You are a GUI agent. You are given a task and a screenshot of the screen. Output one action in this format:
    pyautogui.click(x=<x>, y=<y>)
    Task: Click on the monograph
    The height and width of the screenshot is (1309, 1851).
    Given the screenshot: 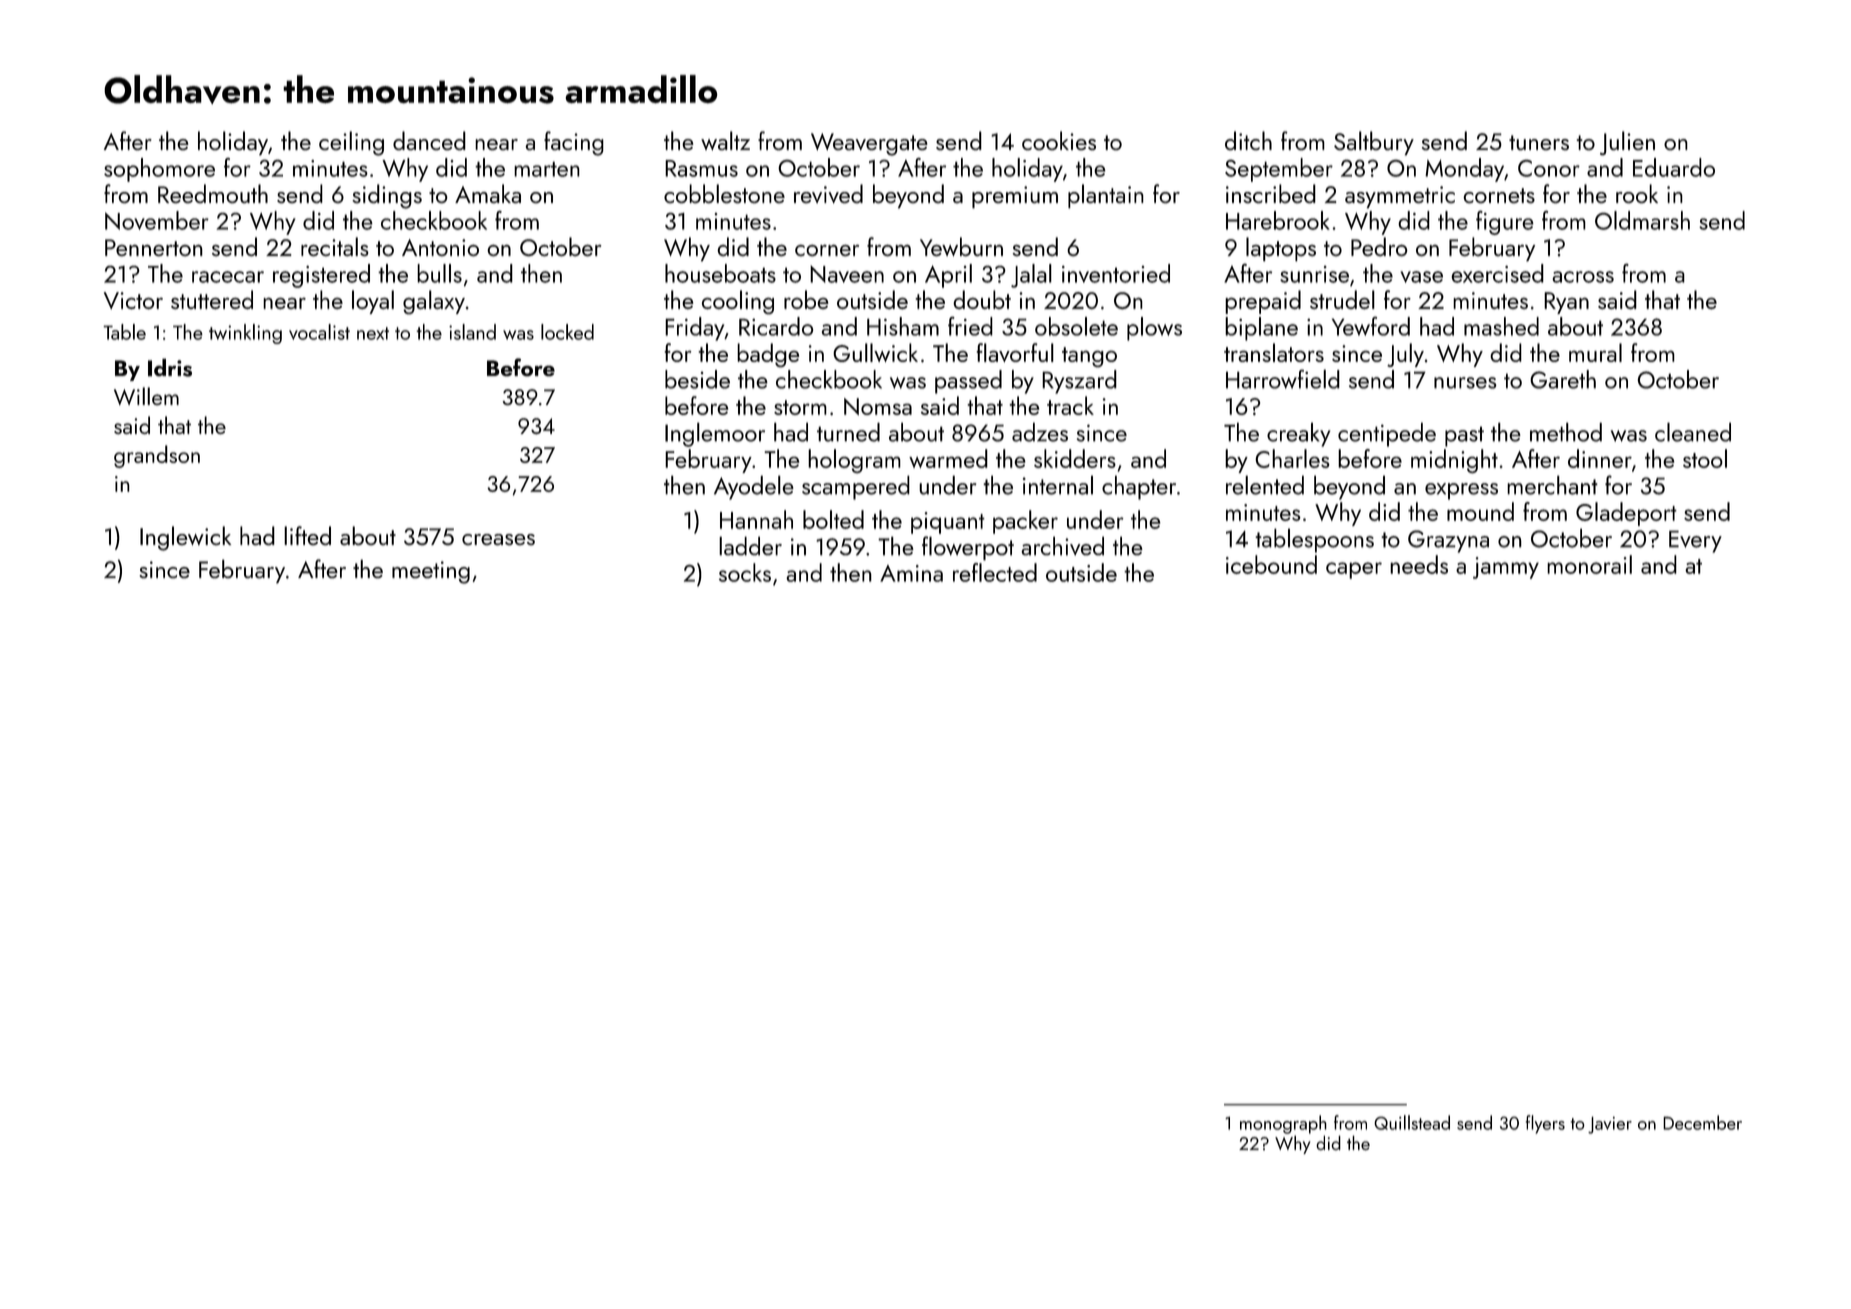 What is the action you would take?
    pyautogui.click(x=1283, y=1124)
